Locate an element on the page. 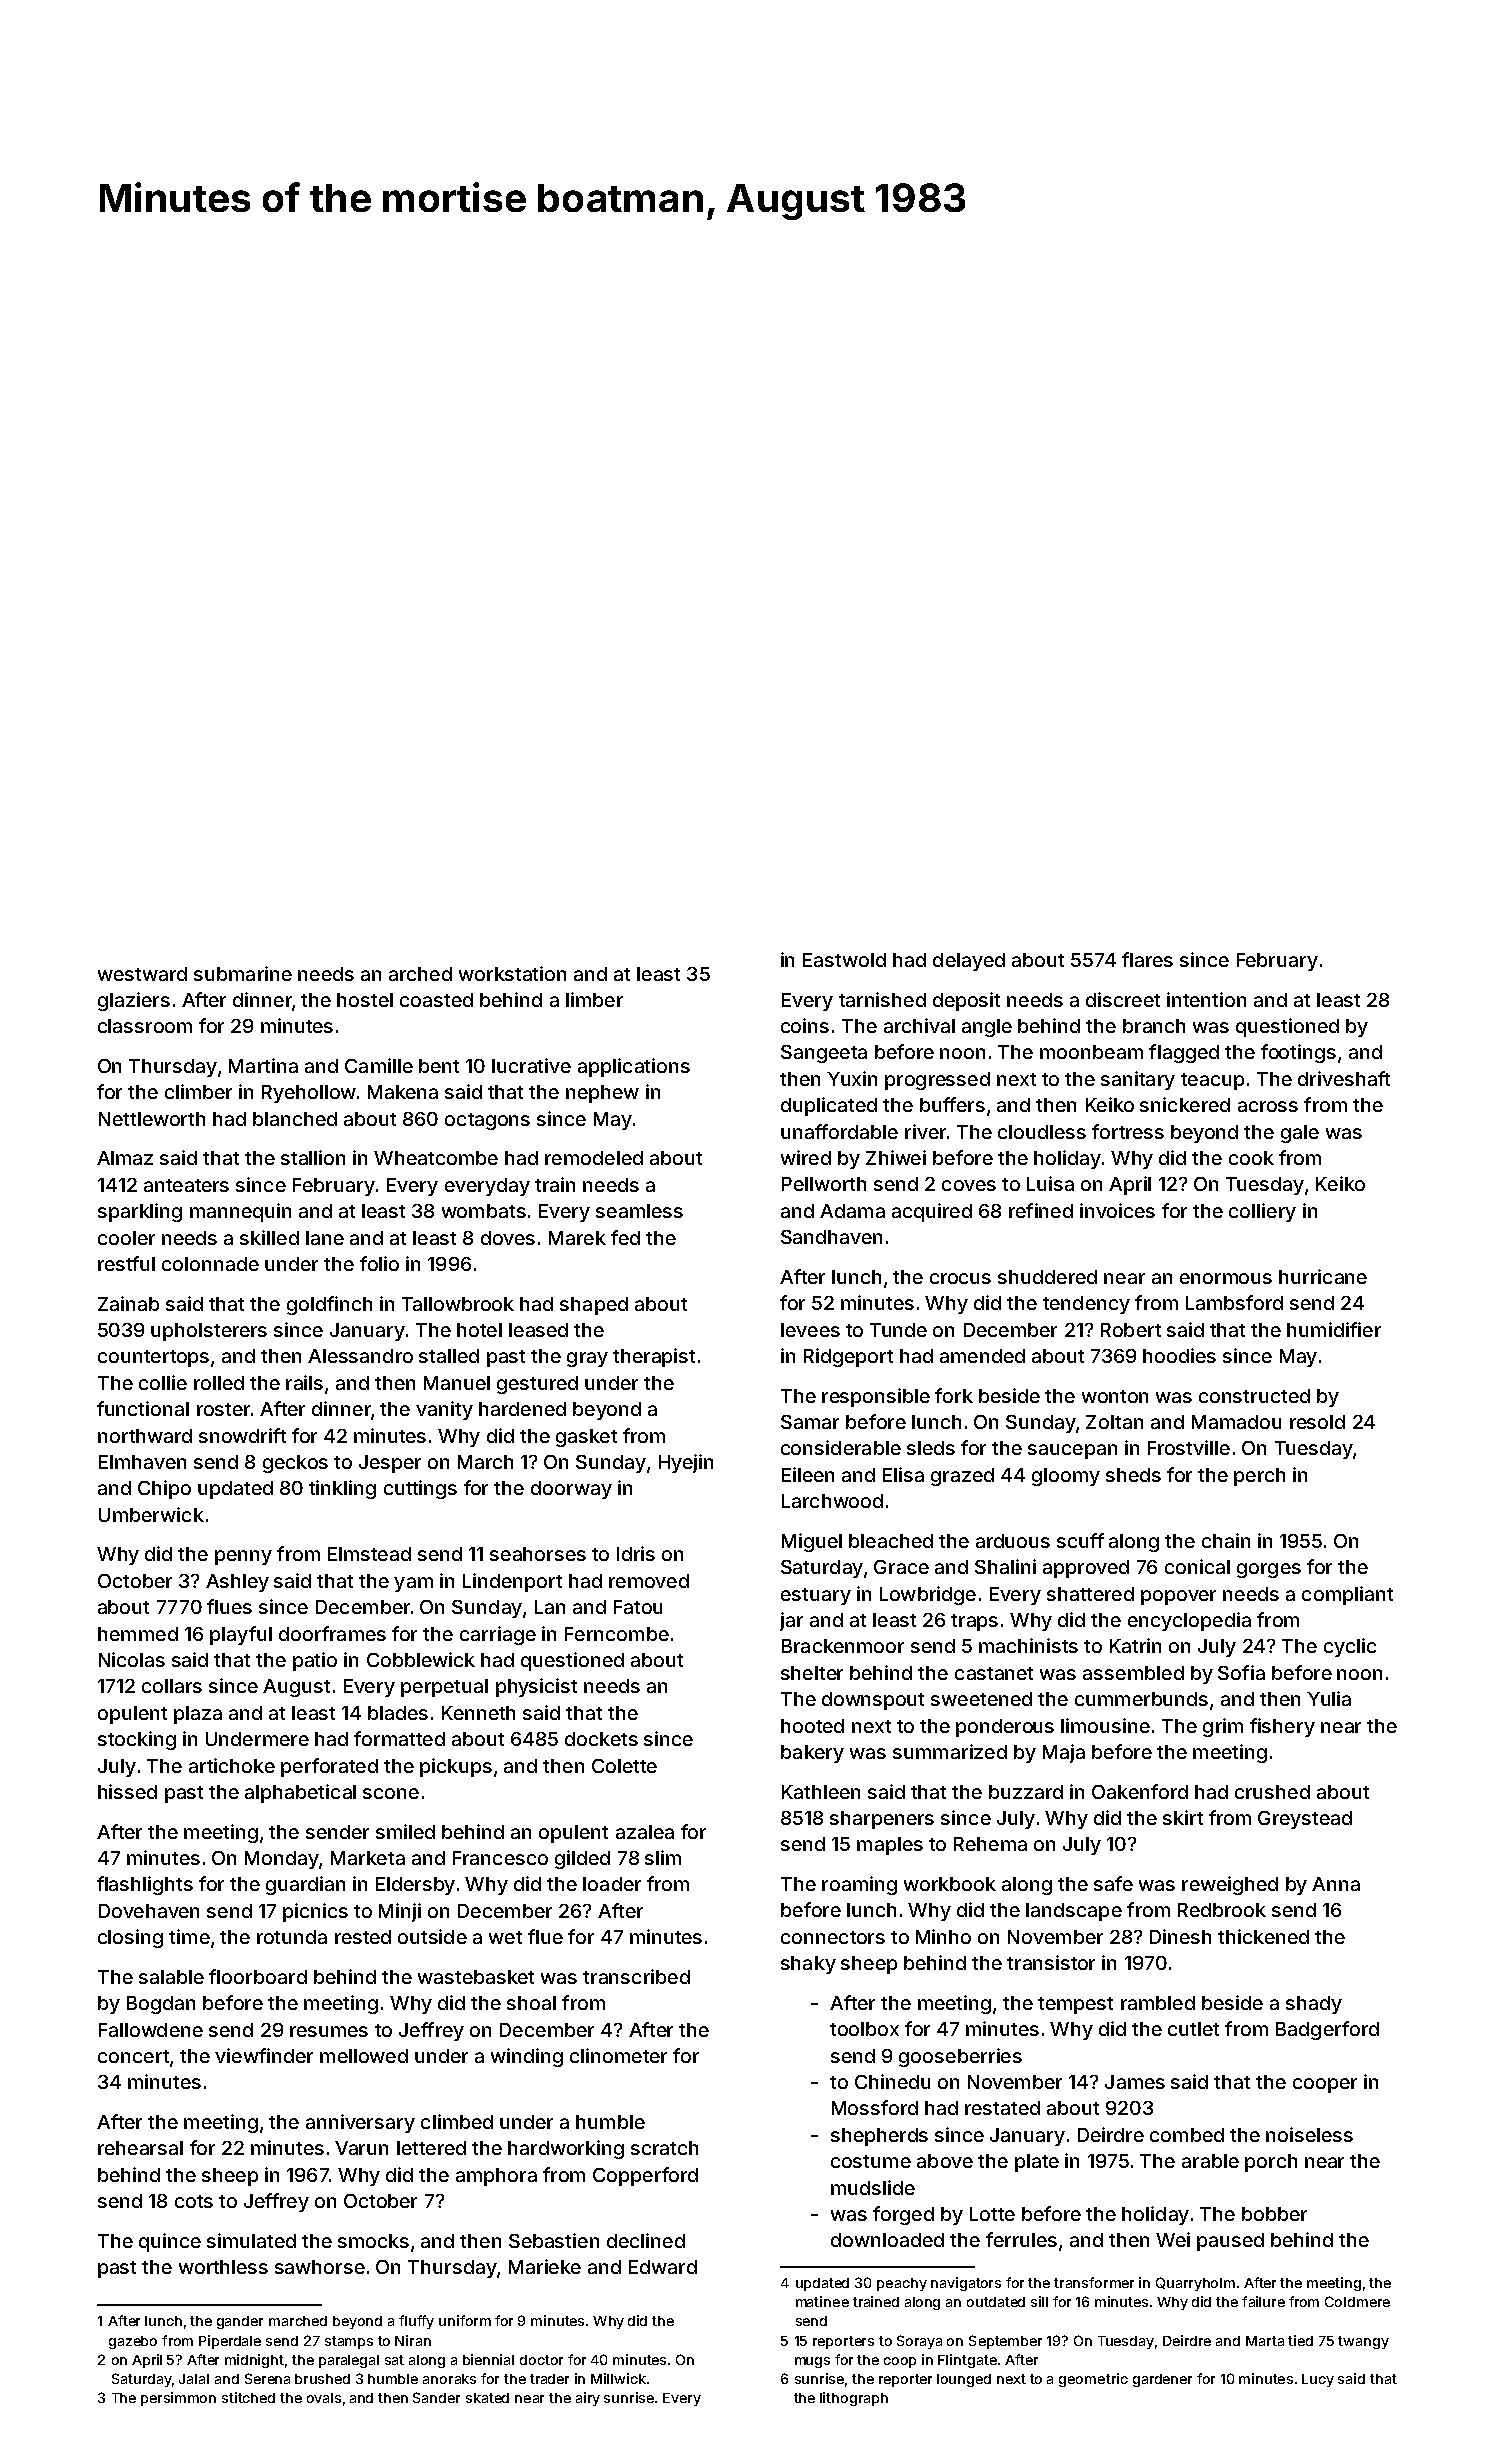  ovals is located at coordinates (324, 2398).
